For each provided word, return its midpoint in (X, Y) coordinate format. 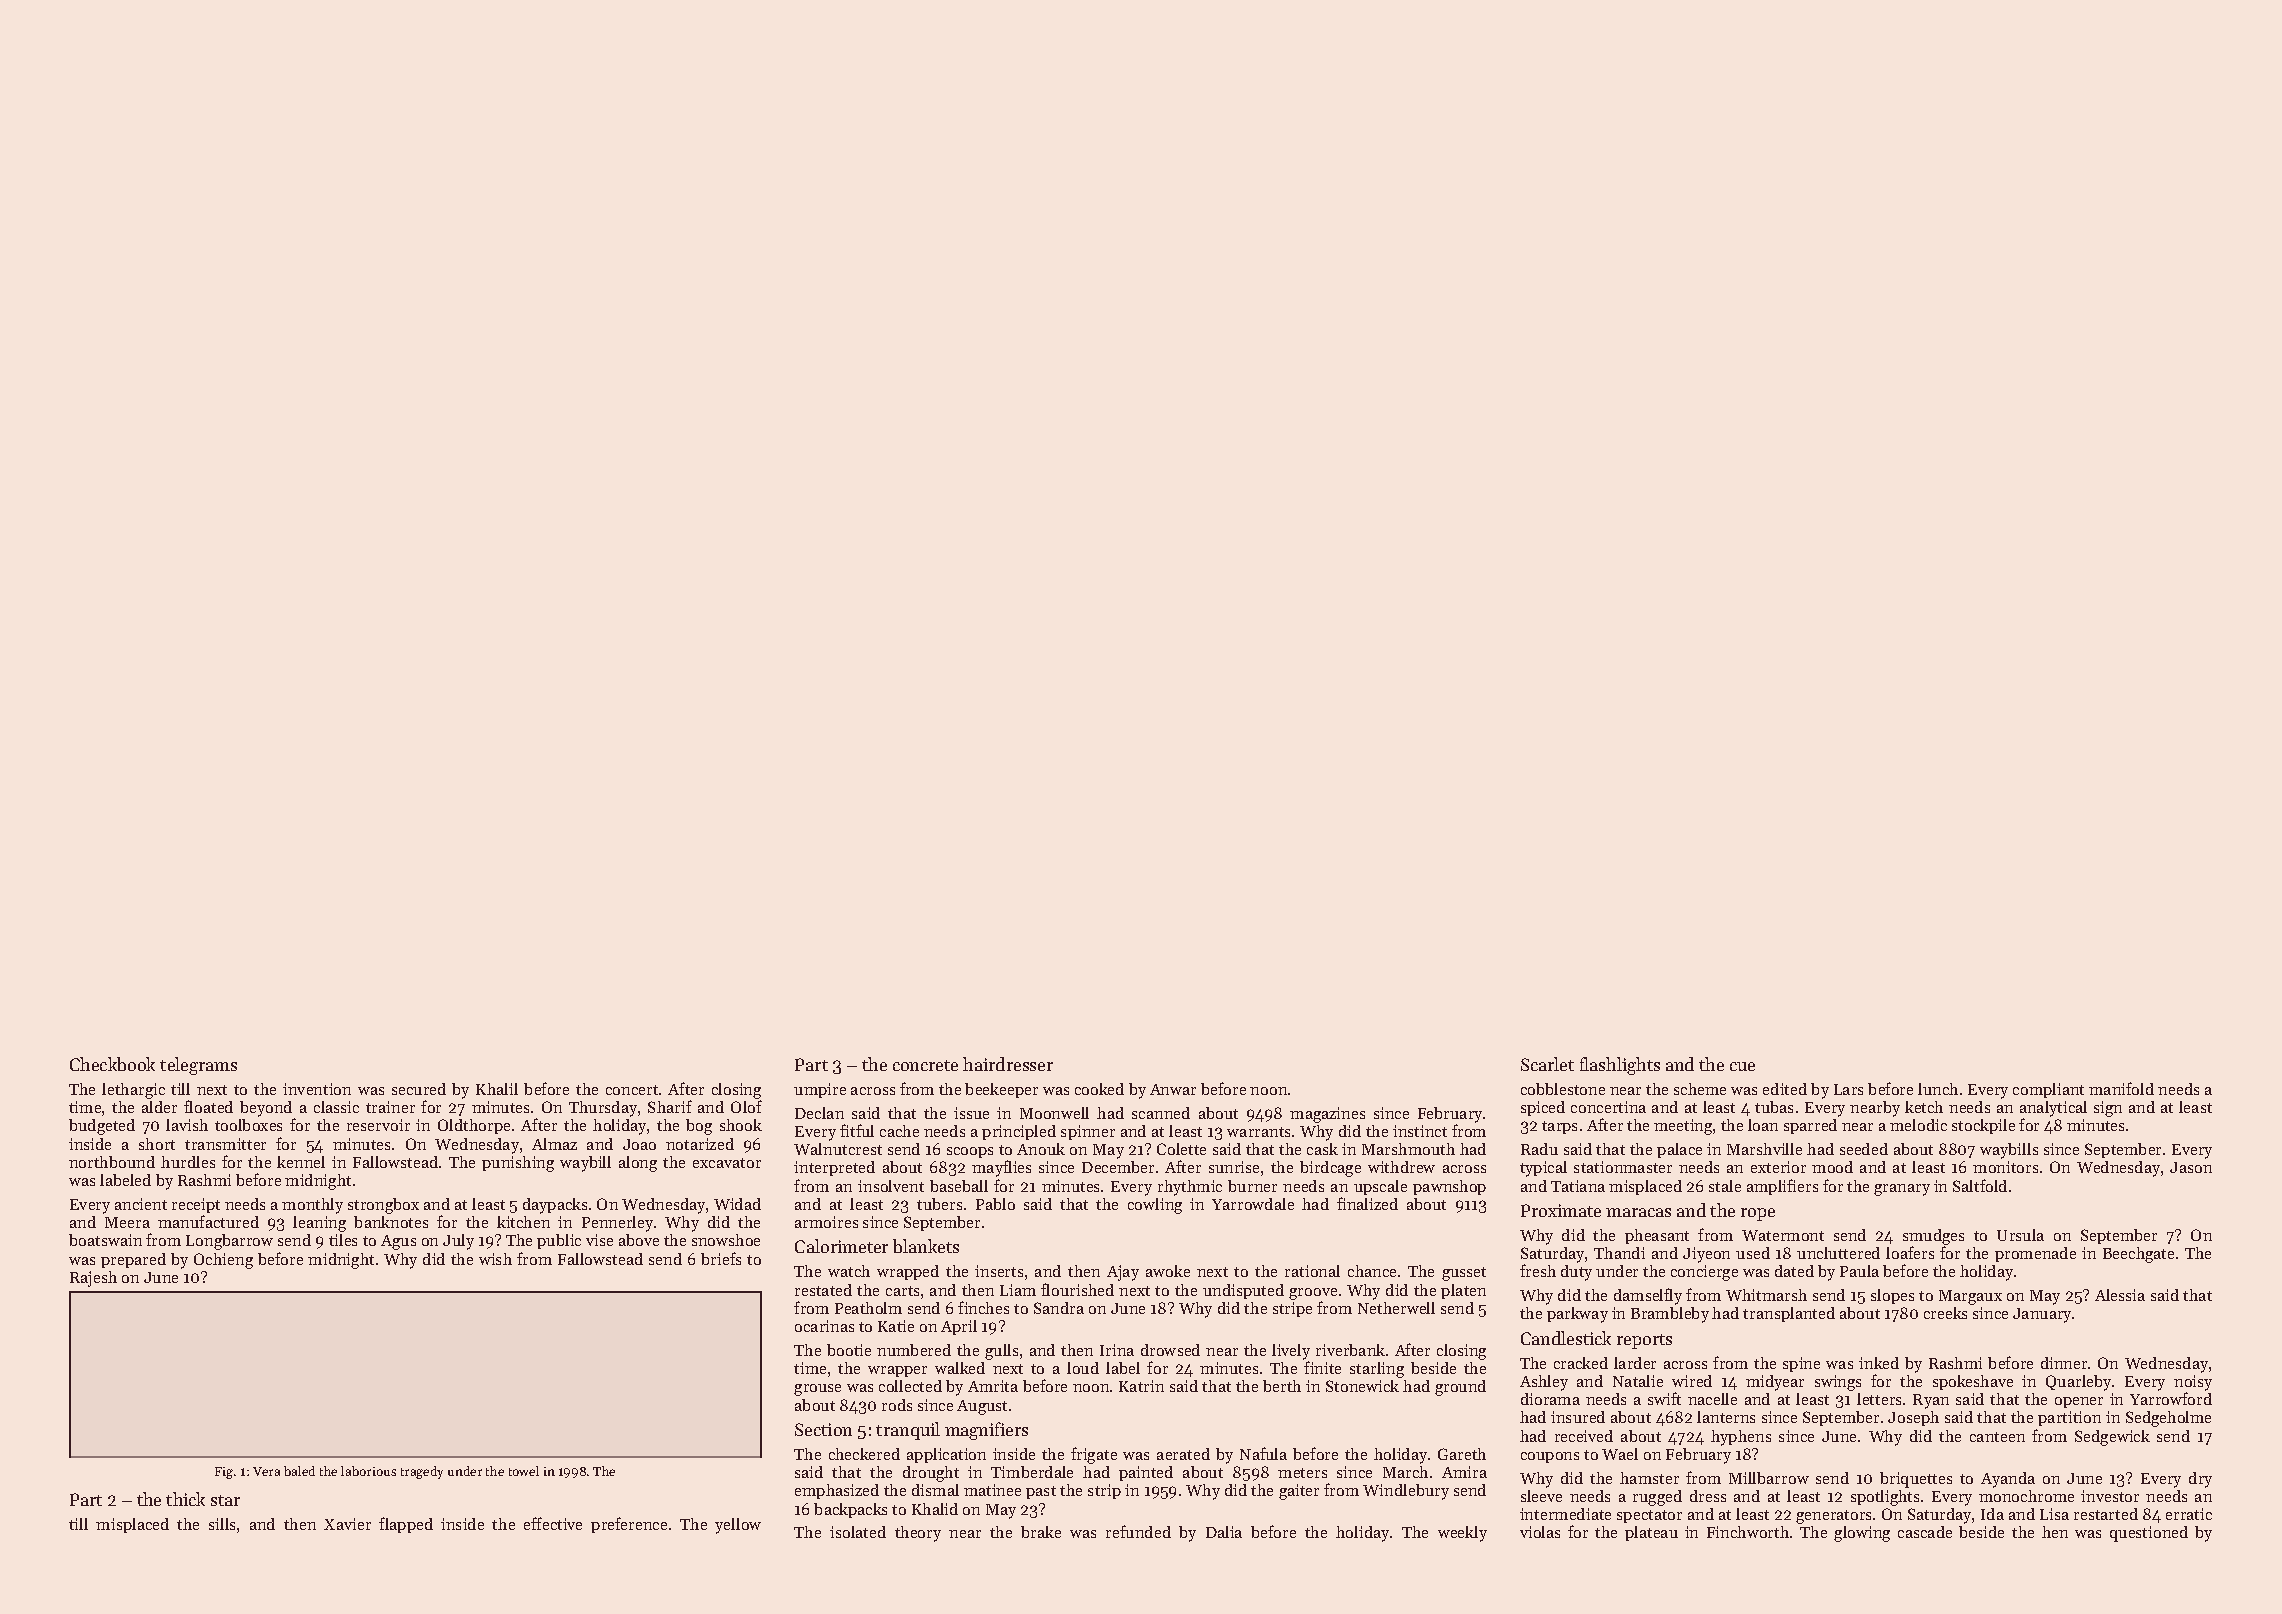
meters (1302, 1473)
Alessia (2120, 1295)
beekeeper (1001, 1090)
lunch (1938, 1089)
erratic (2189, 1514)
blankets (926, 1246)
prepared (133, 1260)
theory (918, 1534)
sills (222, 1524)
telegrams (198, 1066)
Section (823, 1429)
